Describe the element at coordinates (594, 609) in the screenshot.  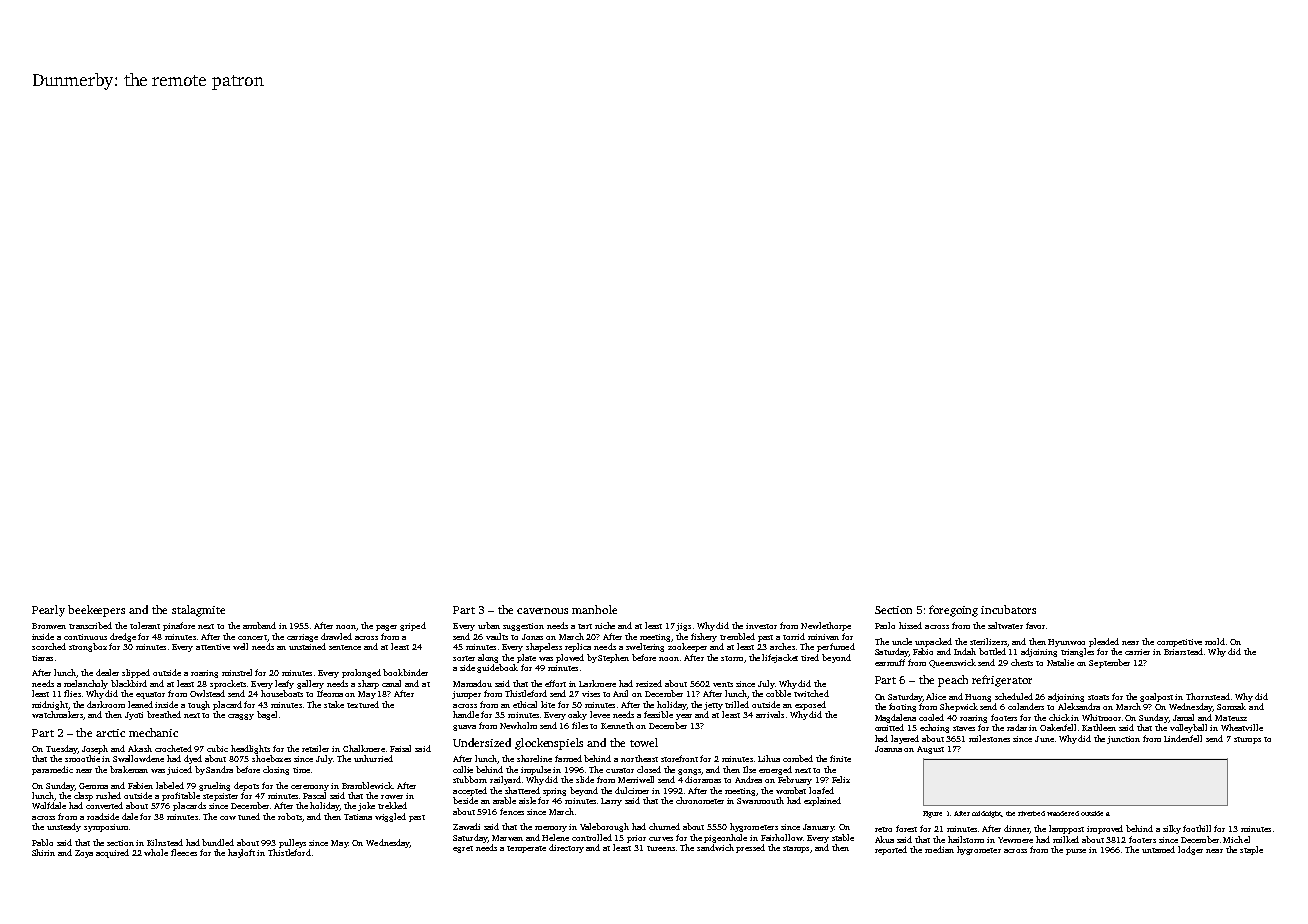
I see `manhole` at that location.
